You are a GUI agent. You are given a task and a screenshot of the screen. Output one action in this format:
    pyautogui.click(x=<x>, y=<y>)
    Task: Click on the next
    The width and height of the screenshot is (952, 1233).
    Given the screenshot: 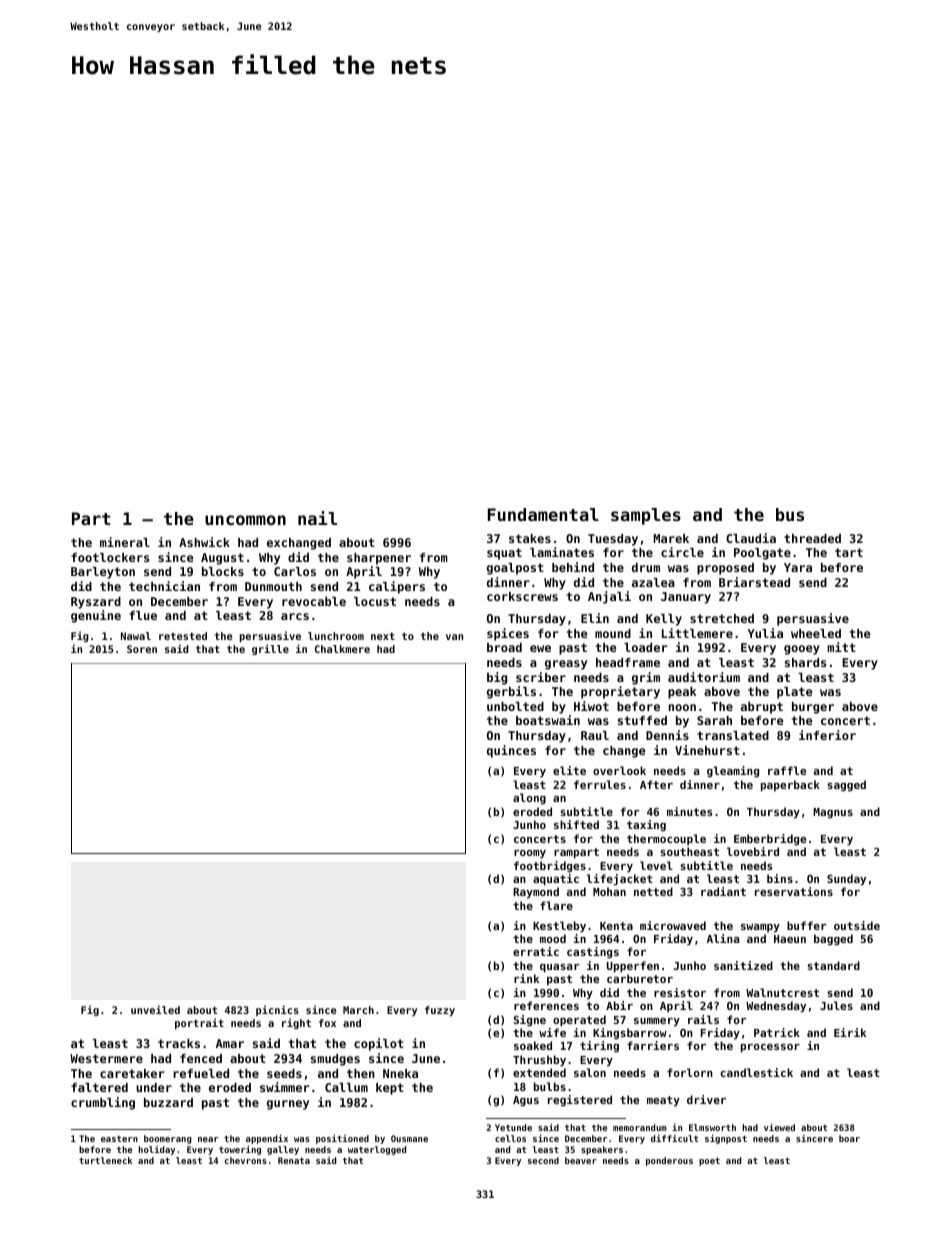 What is the action you would take?
    pyautogui.click(x=383, y=636)
